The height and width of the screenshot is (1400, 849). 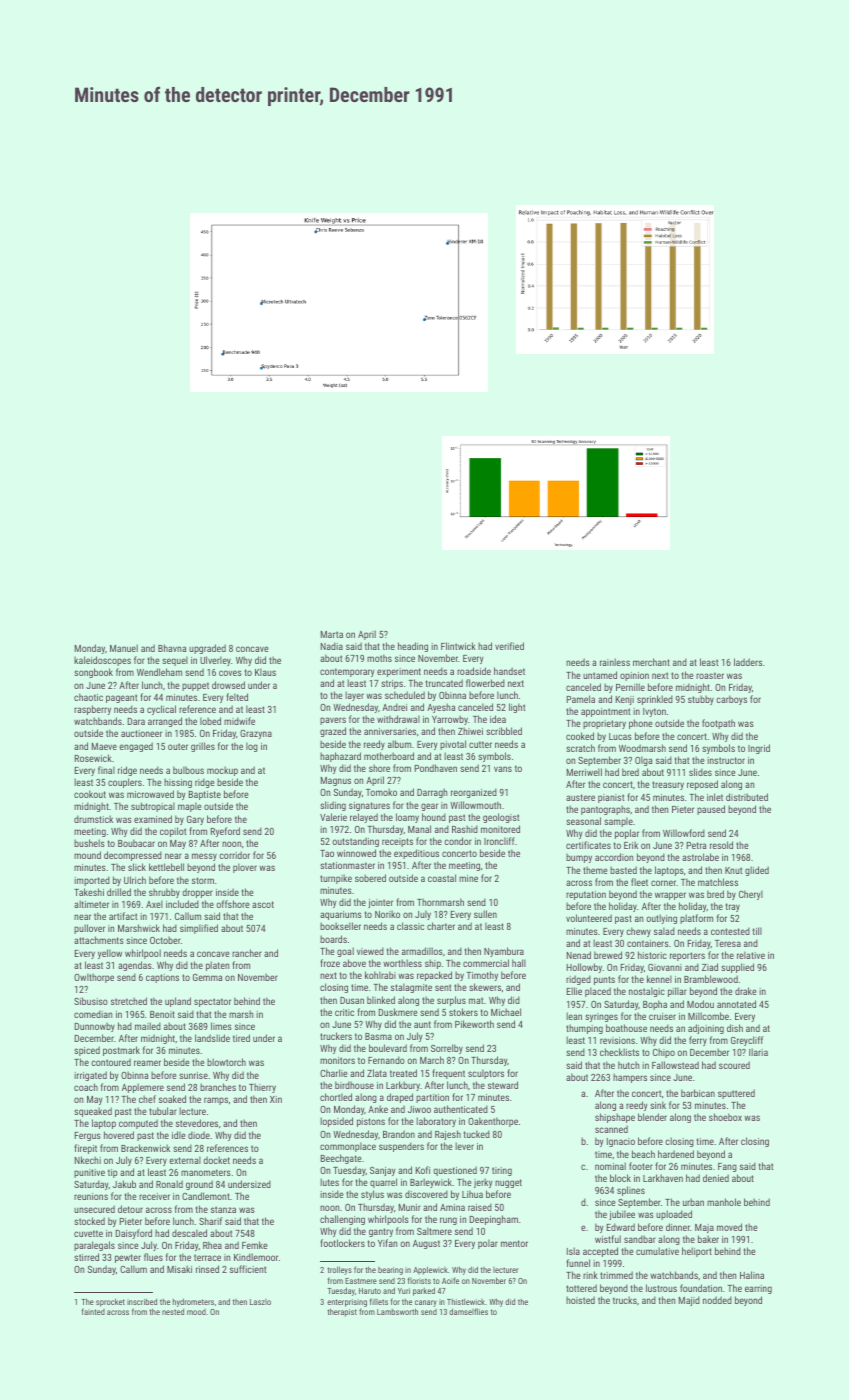 I want to click on inlet, so click(x=715, y=797).
